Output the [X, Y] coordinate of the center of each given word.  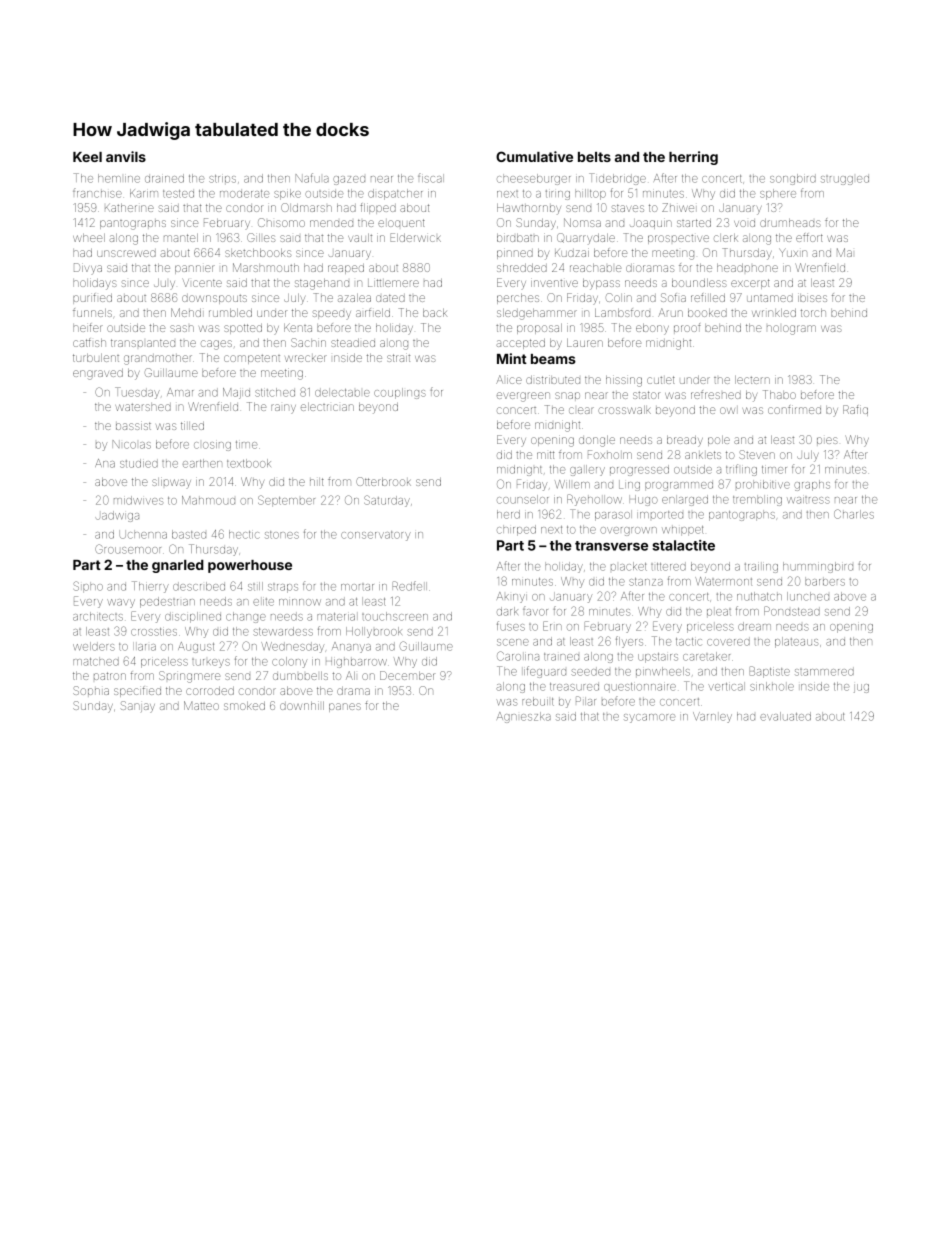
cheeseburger [534, 179]
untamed [770, 298]
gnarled [178, 566]
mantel [181, 238]
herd [508, 514]
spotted [243, 329]
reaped [346, 269]
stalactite [683, 545]
